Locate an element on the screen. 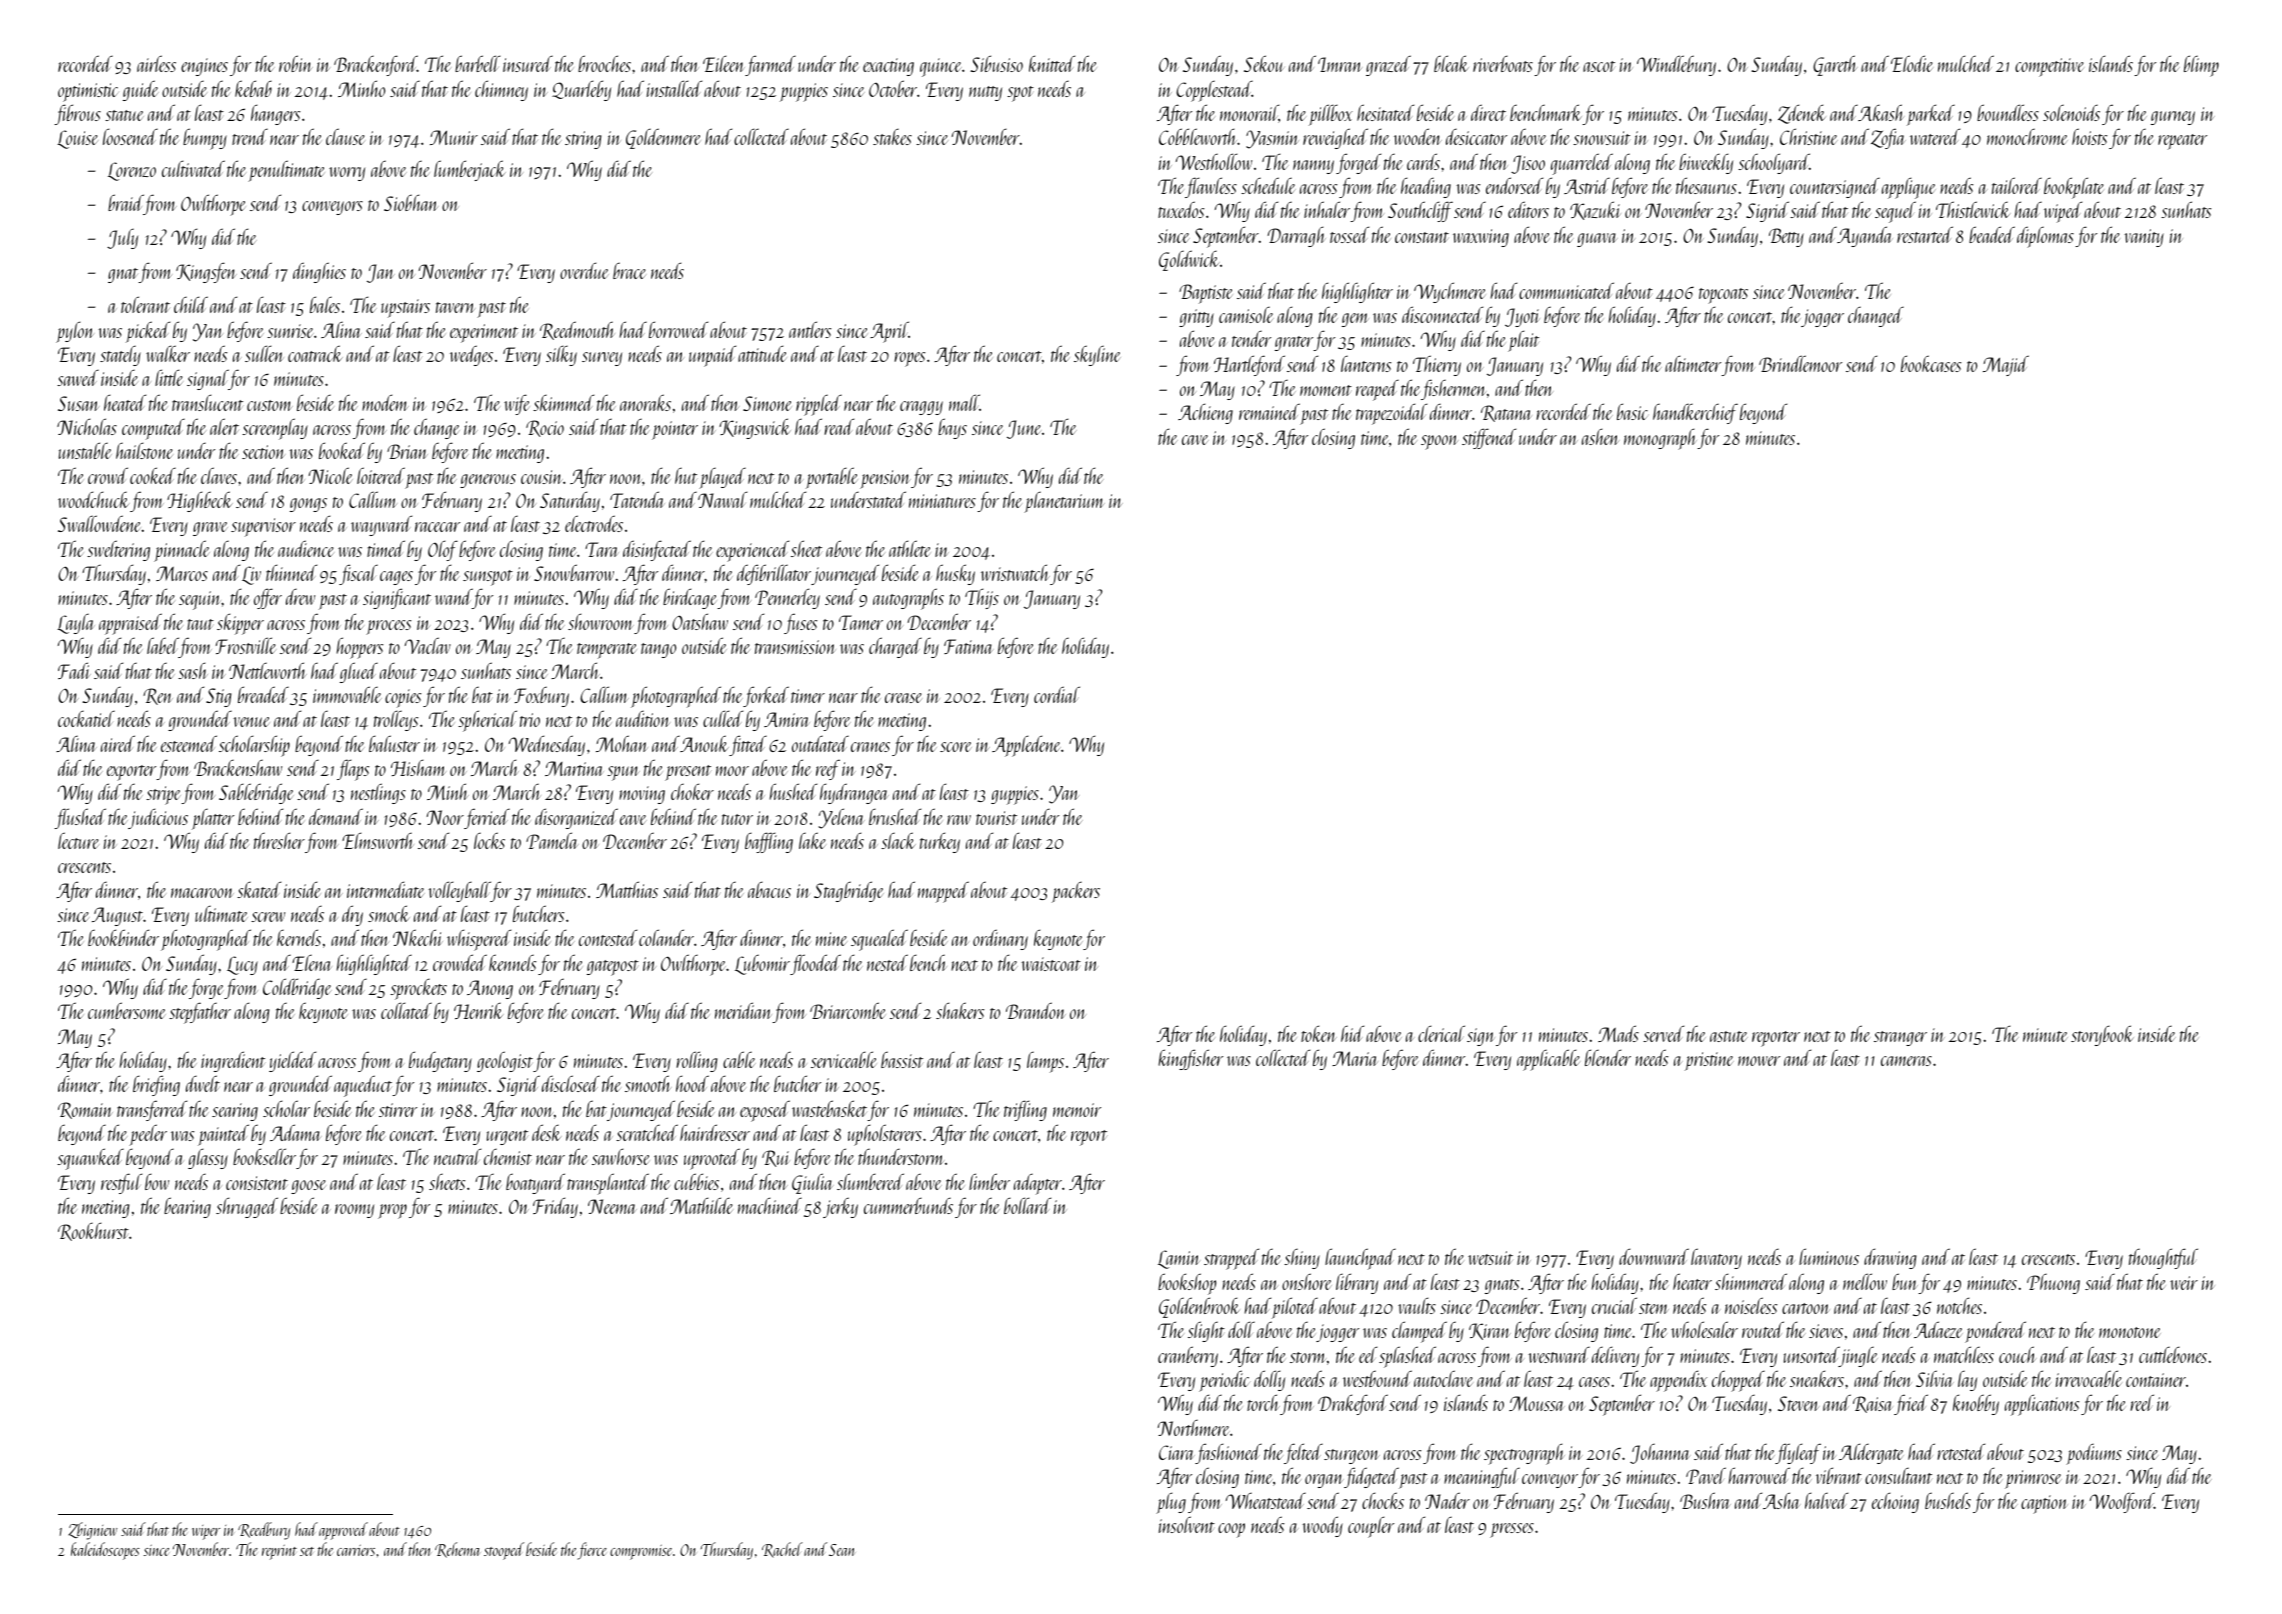  Imran is located at coordinates (1340, 64).
